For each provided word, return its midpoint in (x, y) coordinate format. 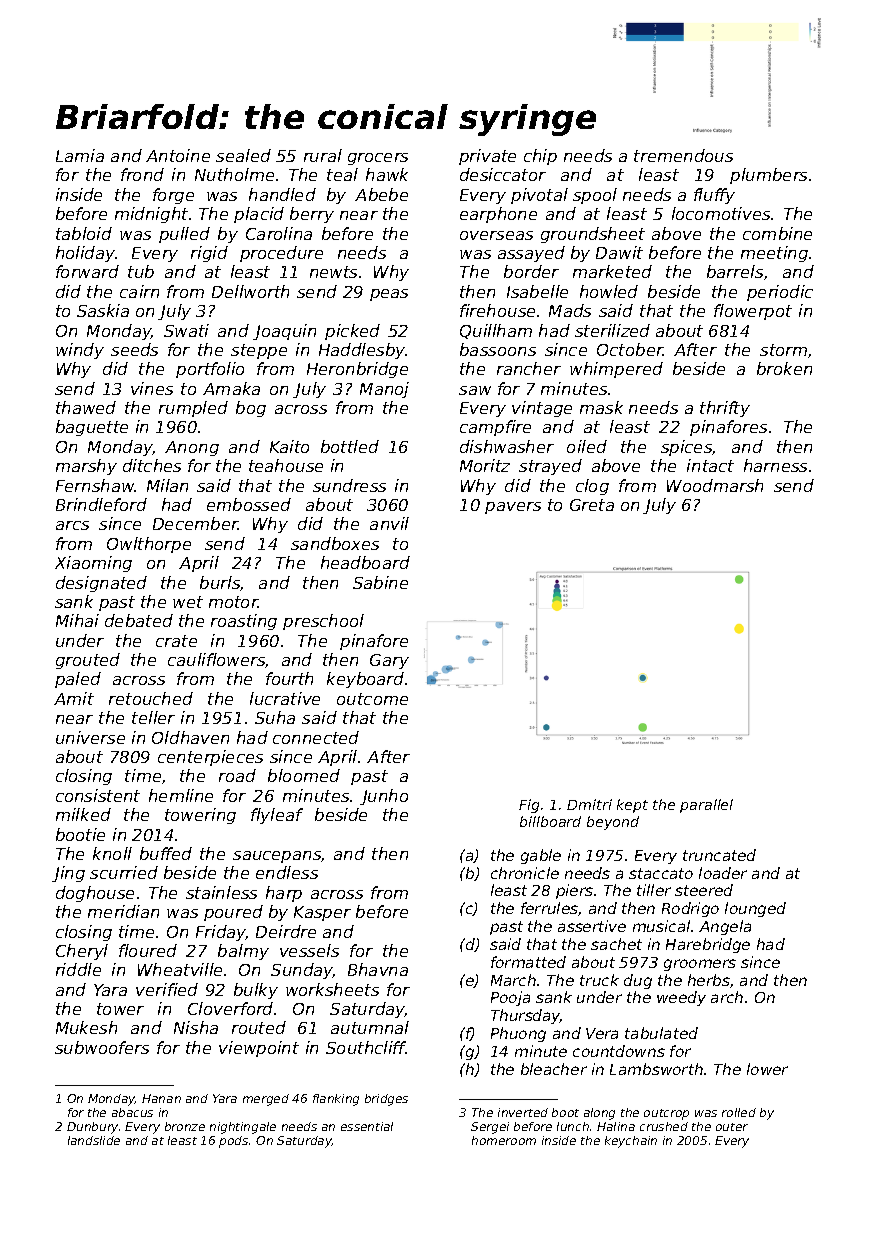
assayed (531, 254)
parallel (706, 806)
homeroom (504, 1140)
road (237, 775)
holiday (85, 254)
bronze (185, 1126)
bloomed (304, 775)
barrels (735, 271)
